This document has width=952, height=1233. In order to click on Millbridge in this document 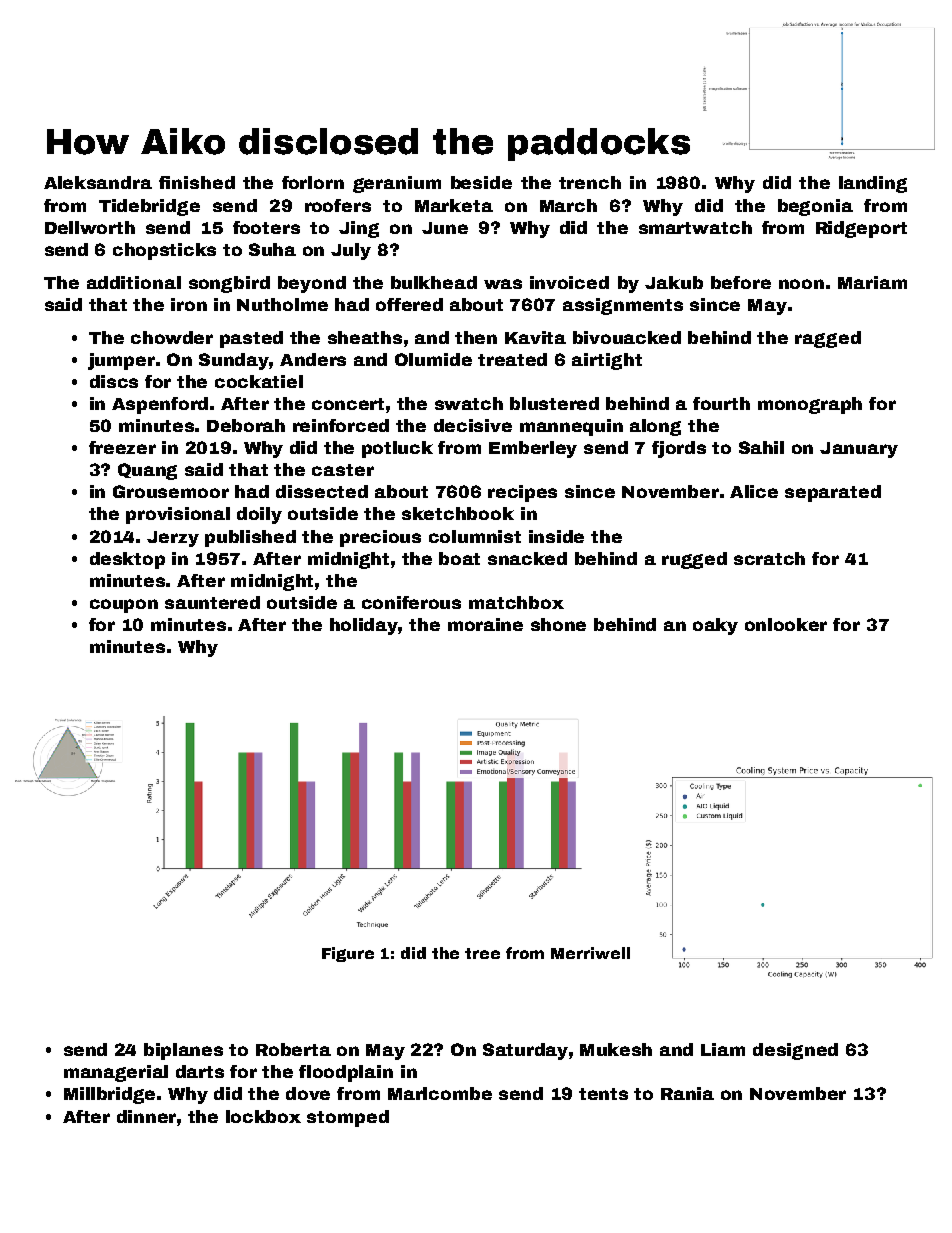, I will do `click(109, 1095)`.
